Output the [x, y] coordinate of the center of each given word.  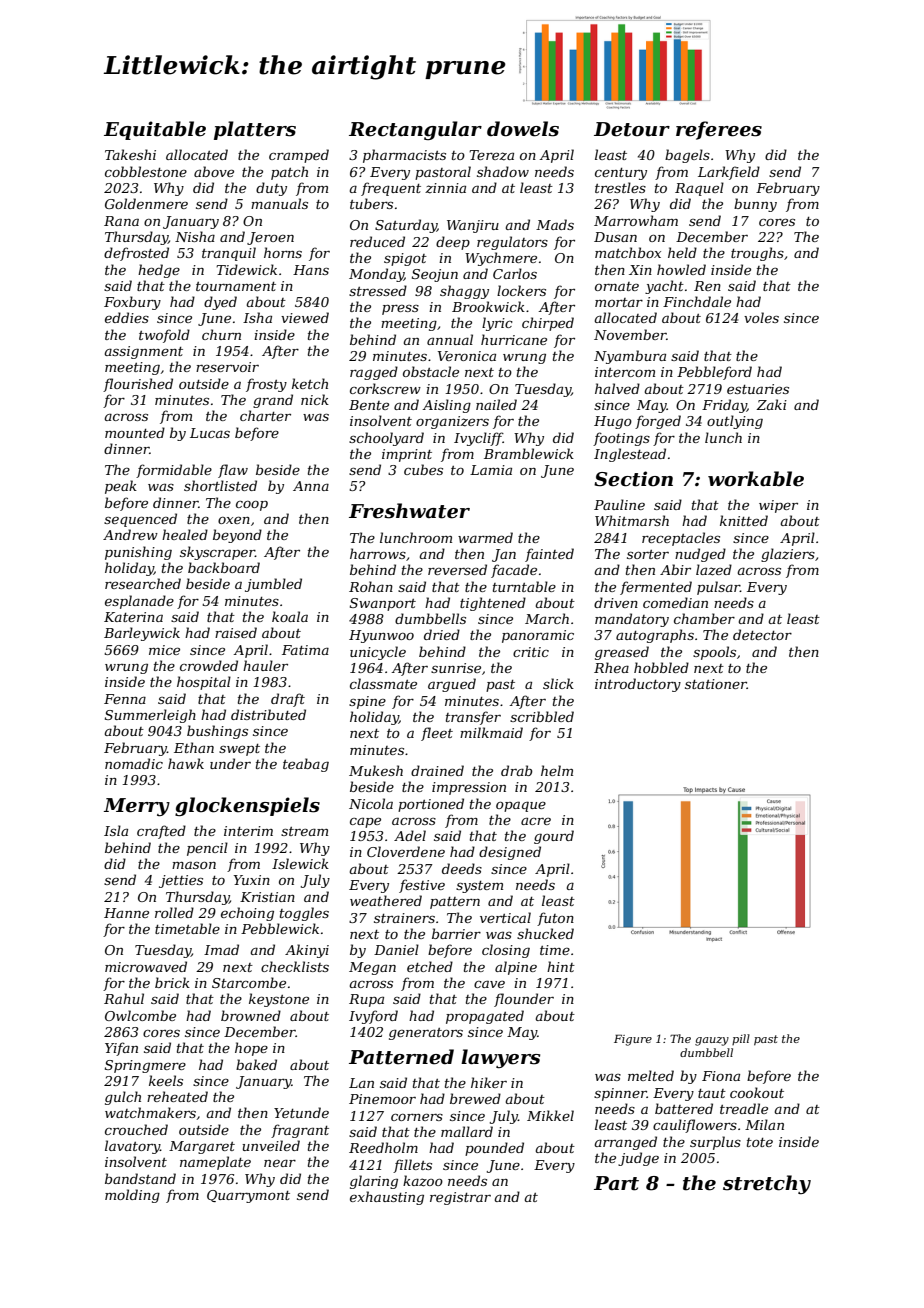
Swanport [383, 604]
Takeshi [130, 154]
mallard [467, 1131]
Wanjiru [473, 226]
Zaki [771, 404]
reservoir [227, 367]
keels [166, 1080]
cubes [423, 469]
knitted [744, 520]
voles [761, 317]
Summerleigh [150, 716]
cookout [757, 1092]
